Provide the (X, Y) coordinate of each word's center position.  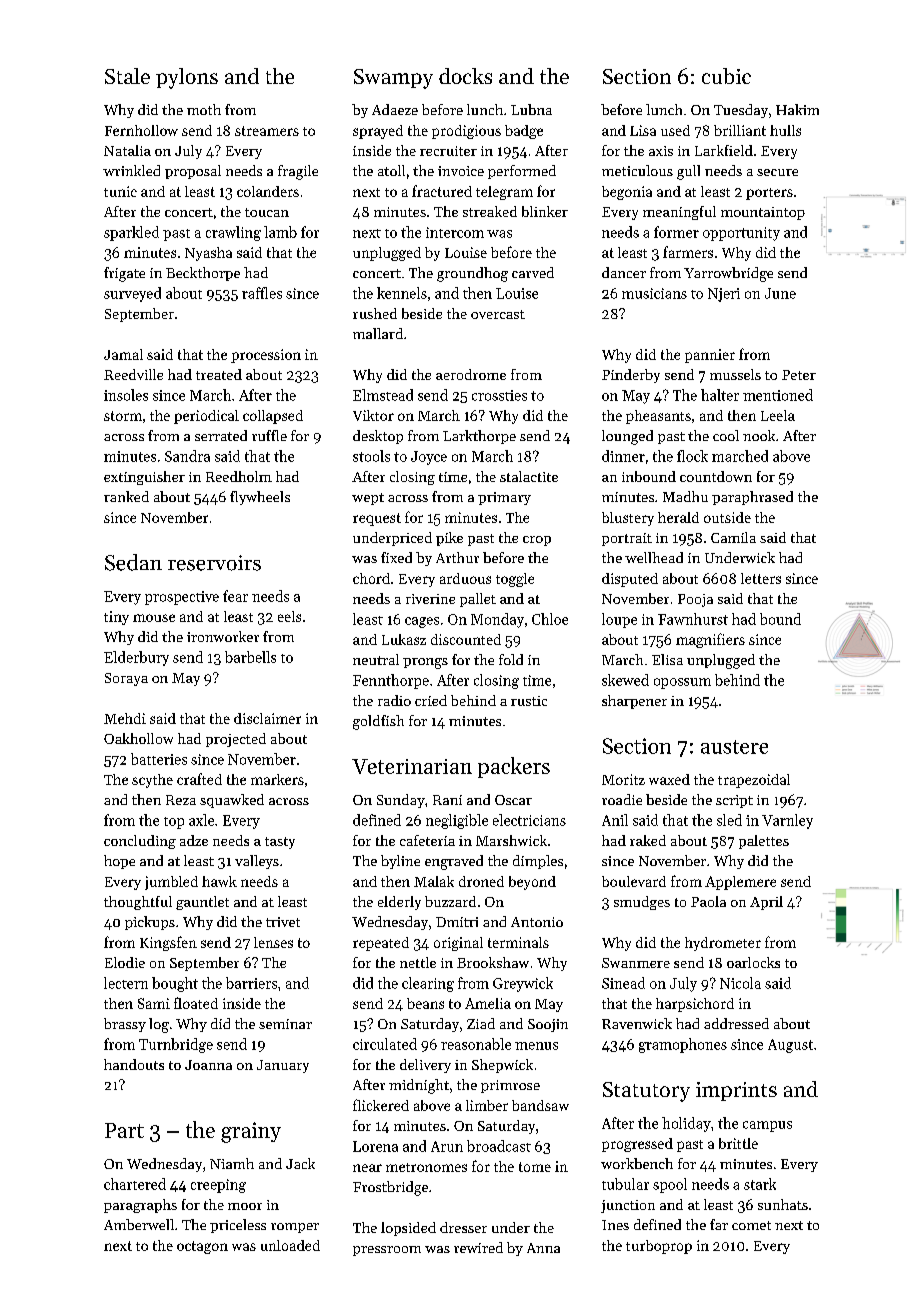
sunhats (783, 1204)
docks (465, 76)
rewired (478, 1247)
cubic (726, 76)
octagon (202, 1247)
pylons (187, 78)
